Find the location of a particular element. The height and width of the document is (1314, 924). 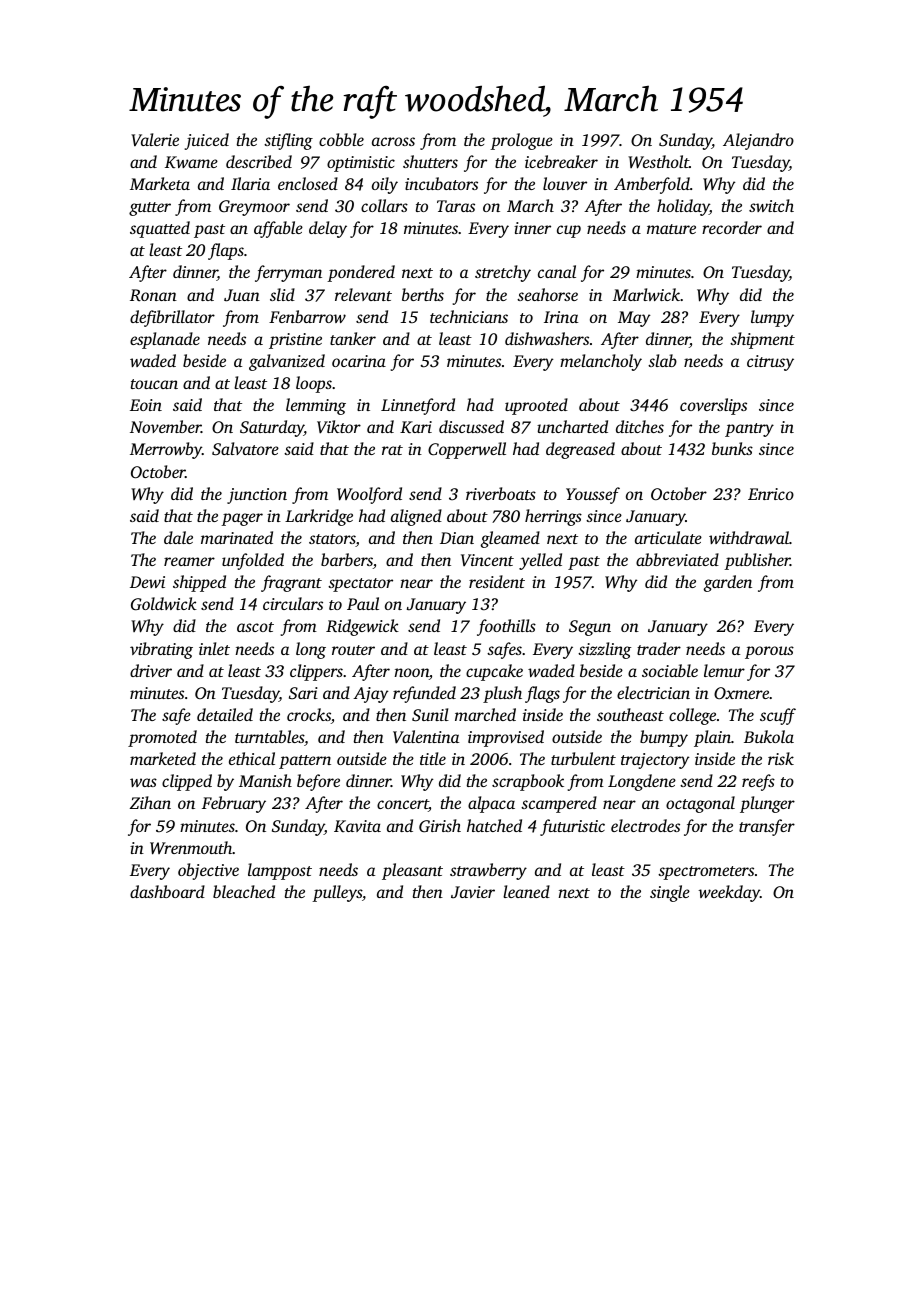

scampered is located at coordinates (559, 804).
